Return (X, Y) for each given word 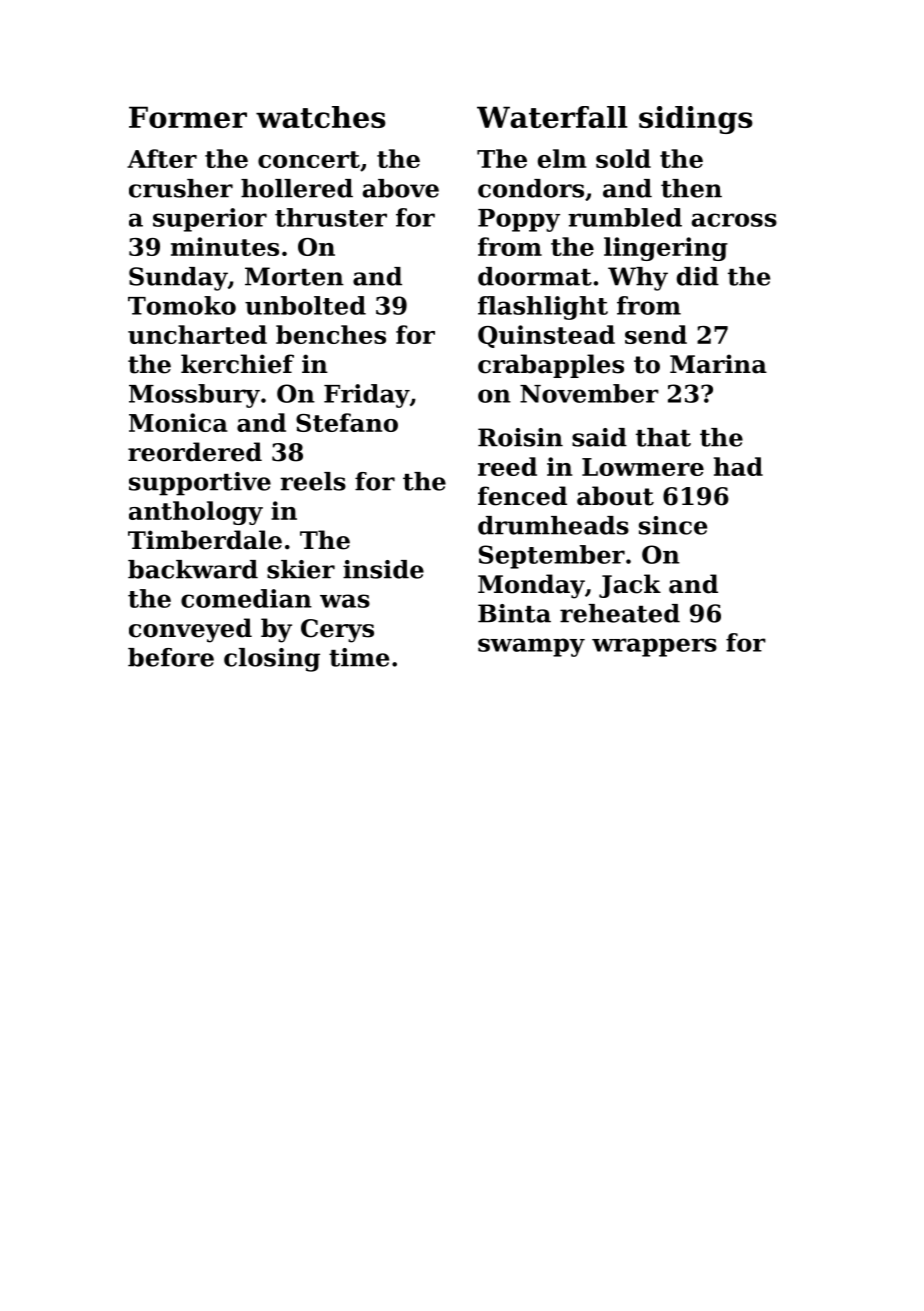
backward (193, 569)
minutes (225, 246)
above (401, 188)
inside (383, 569)
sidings (696, 120)
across (734, 220)
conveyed (190, 630)
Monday (531, 586)
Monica (178, 422)
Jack (630, 586)
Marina (718, 364)
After (162, 158)
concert (309, 159)
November (589, 393)
